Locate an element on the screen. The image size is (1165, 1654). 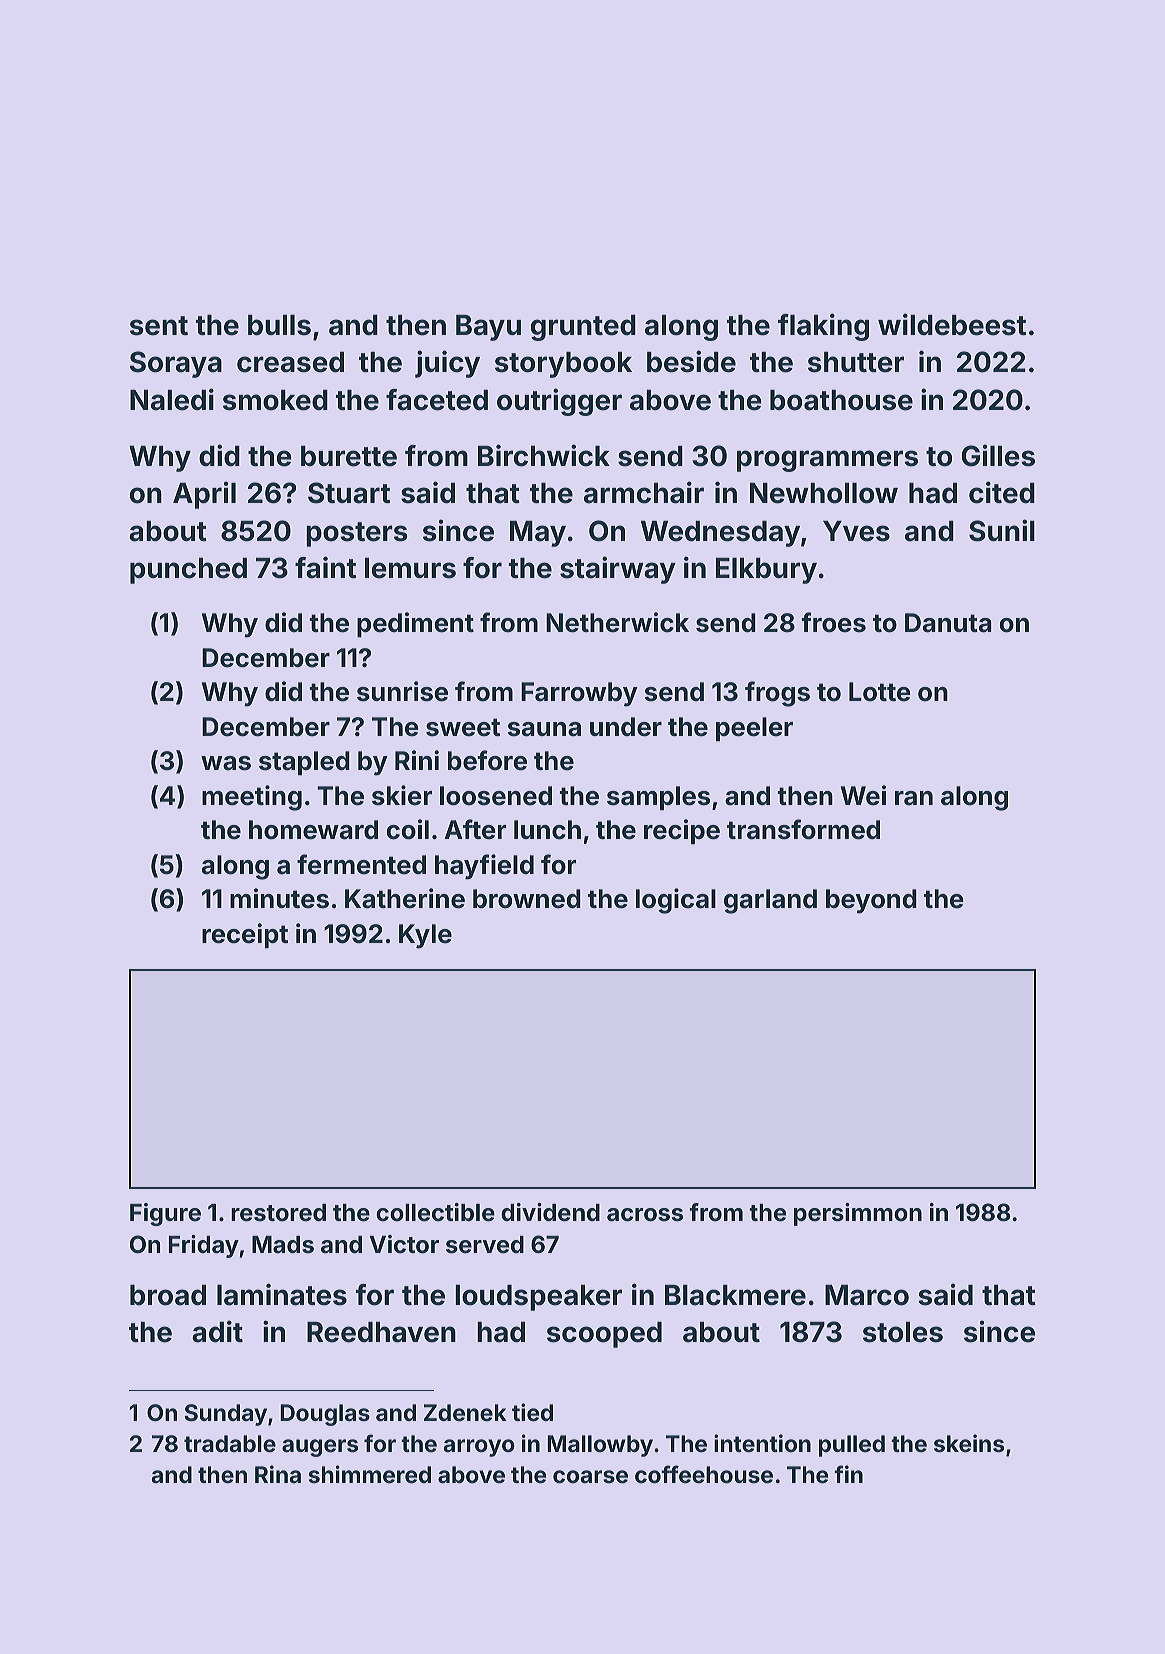
froes is located at coordinates (833, 622).
